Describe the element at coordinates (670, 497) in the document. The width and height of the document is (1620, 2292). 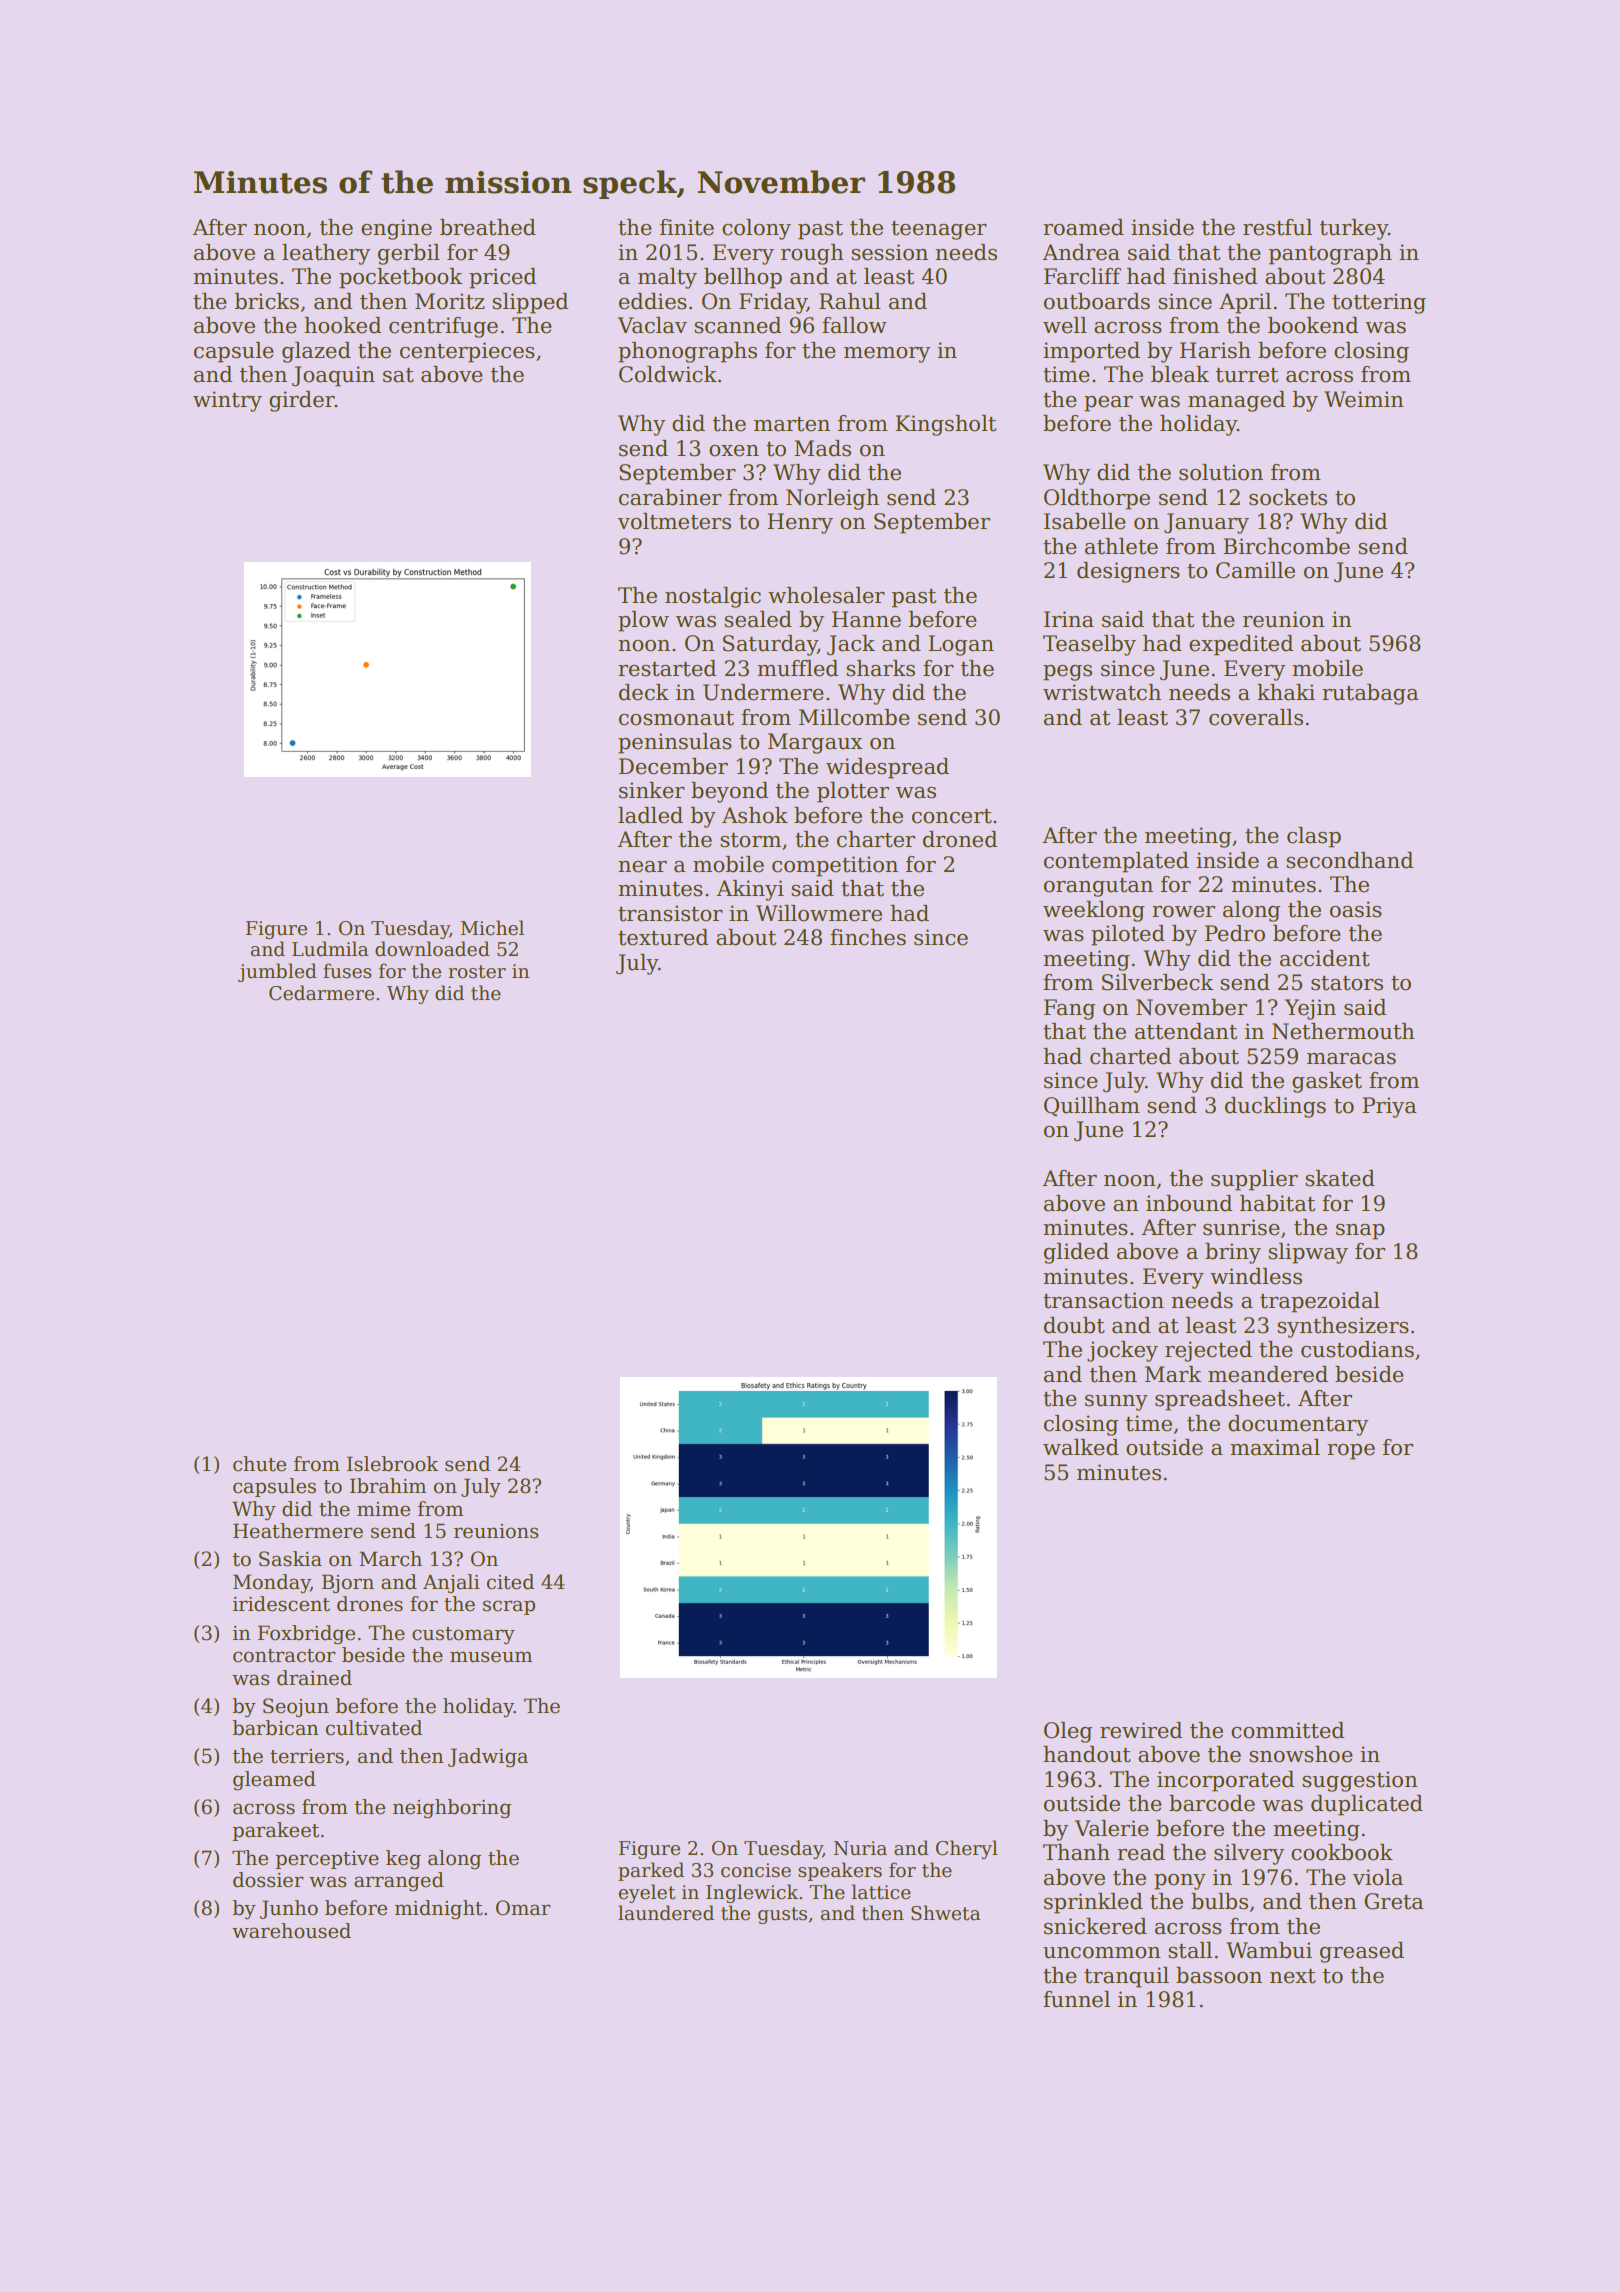
I see `carabiner` at that location.
